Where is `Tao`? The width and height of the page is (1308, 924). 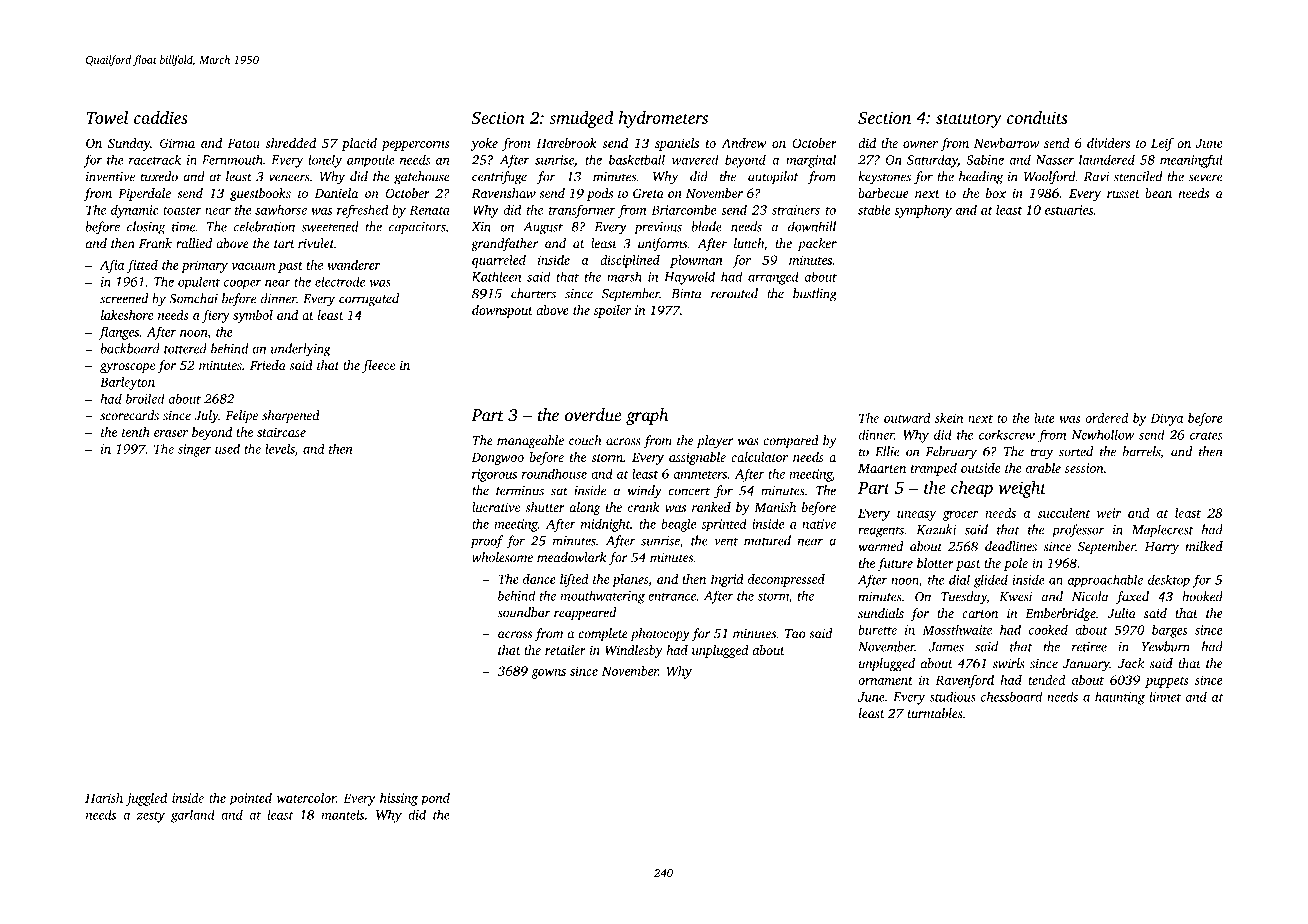
Tao is located at coordinates (795, 634).
